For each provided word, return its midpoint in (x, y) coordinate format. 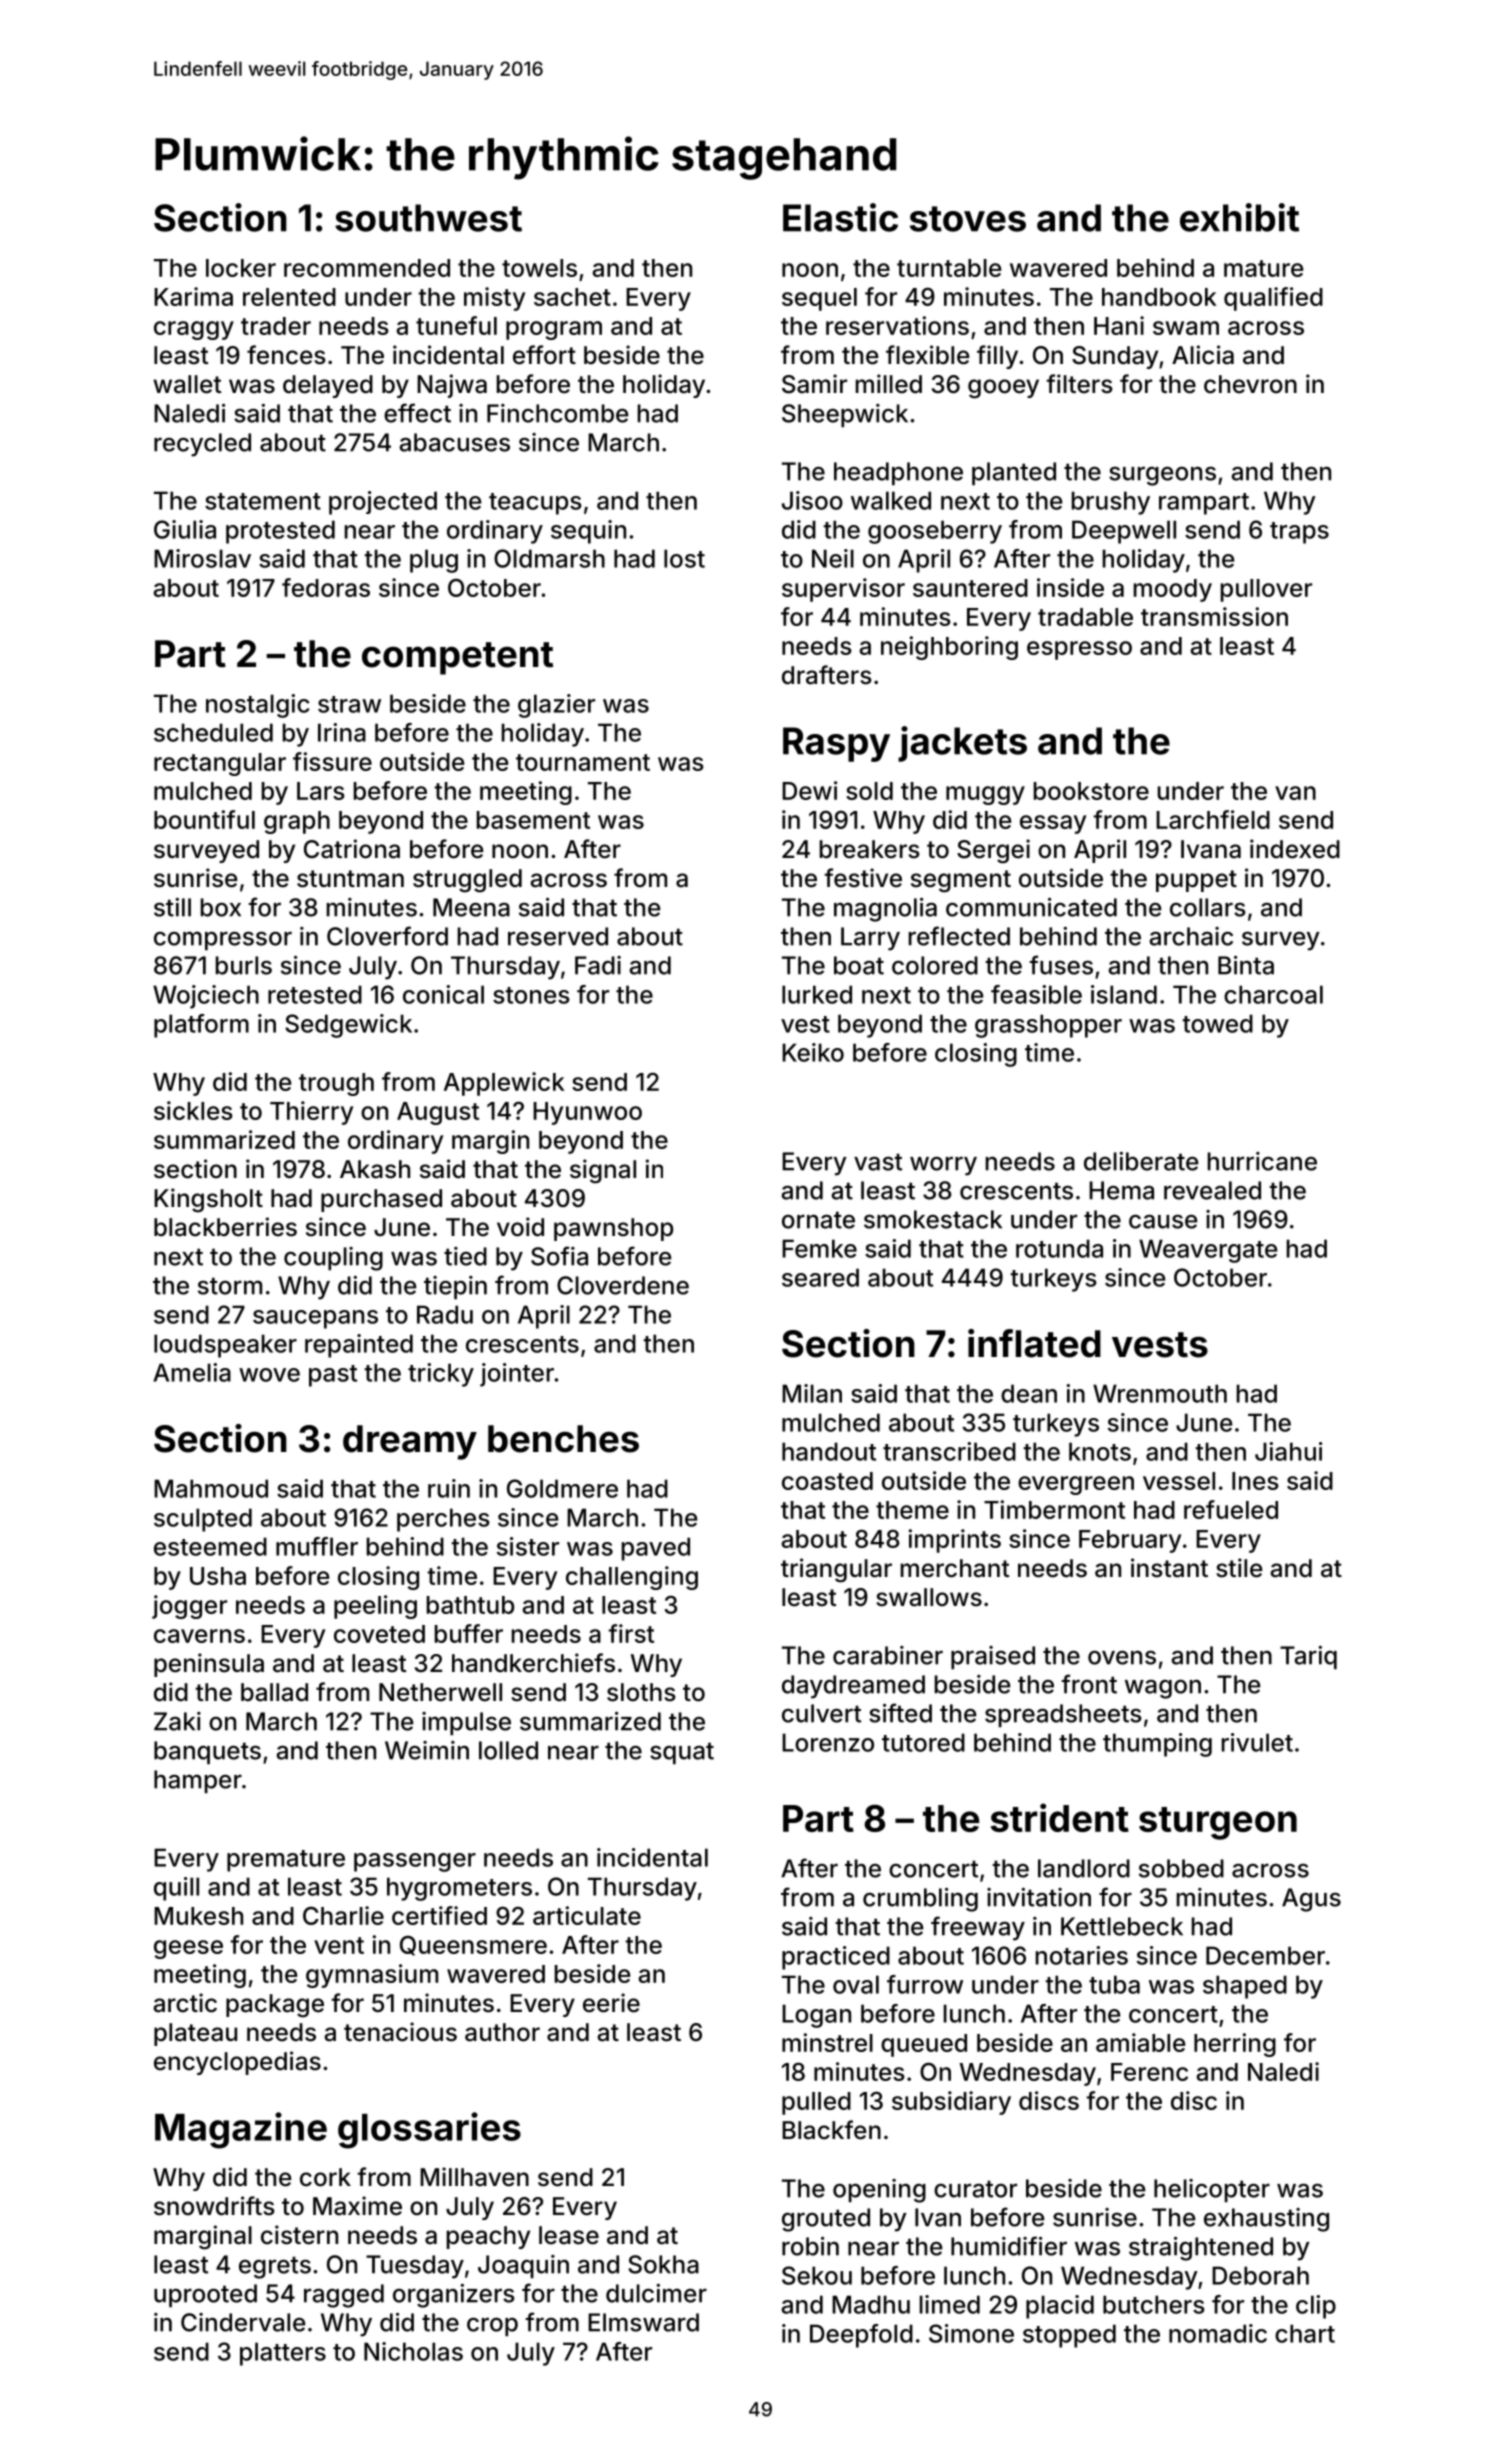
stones (531, 995)
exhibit (1239, 217)
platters (283, 2354)
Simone (971, 2333)
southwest (428, 218)
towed (1217, 1023)
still (172, 907)
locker (241, 268)
